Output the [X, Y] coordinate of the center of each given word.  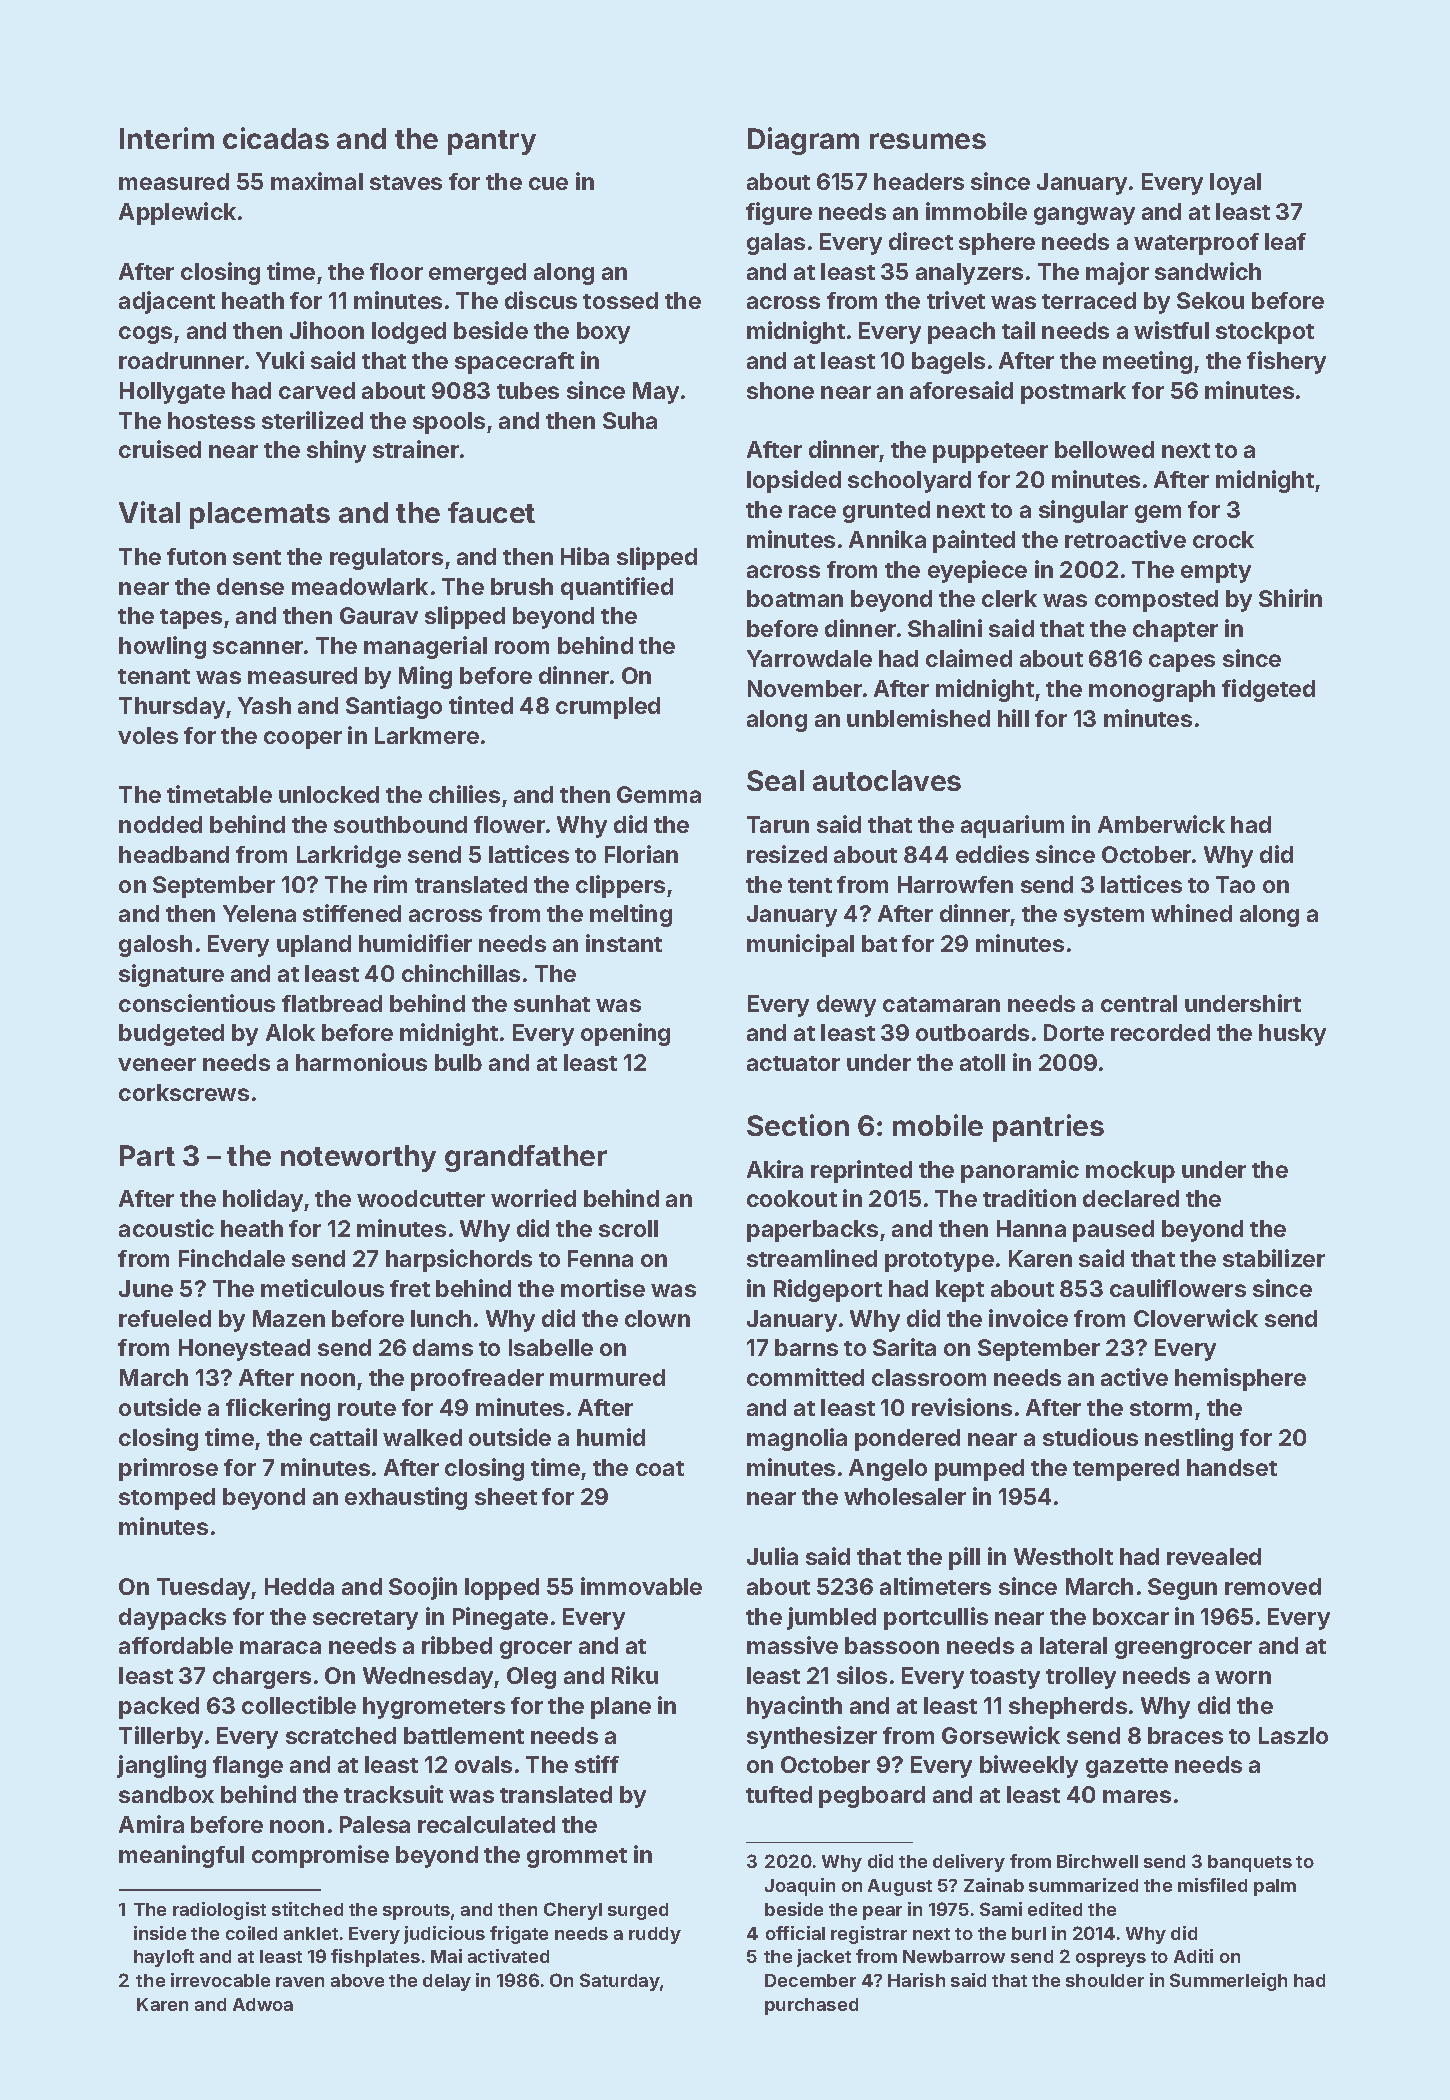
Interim [167, 138]
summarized [1083, 1885]
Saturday [620, 1982]
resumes [928, 141]
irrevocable [220, 1980]
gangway [1084, 216]
